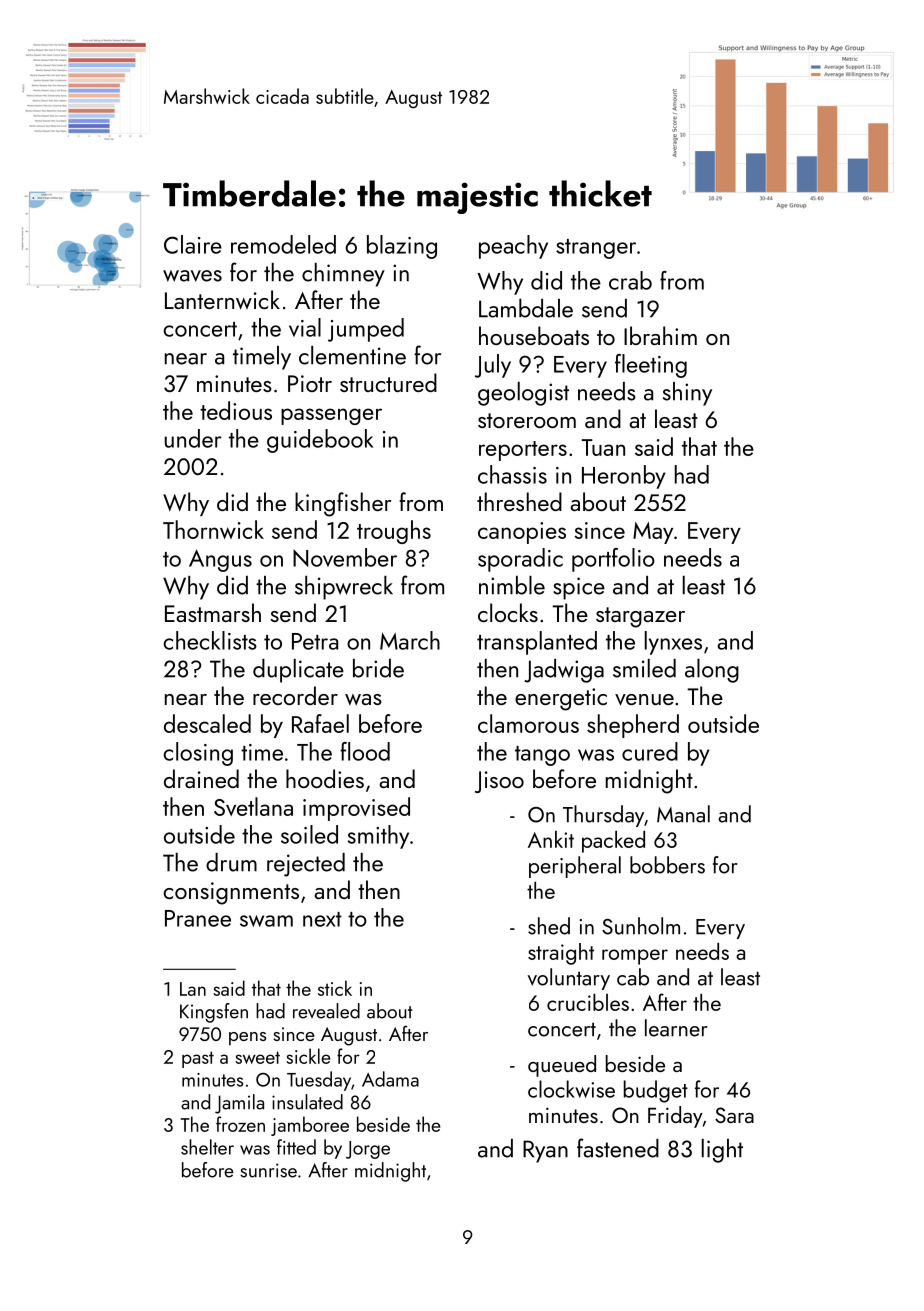 The height and width of the screenshot is (1311, 924). I want to click on Ryan, so click(545, 1151).
